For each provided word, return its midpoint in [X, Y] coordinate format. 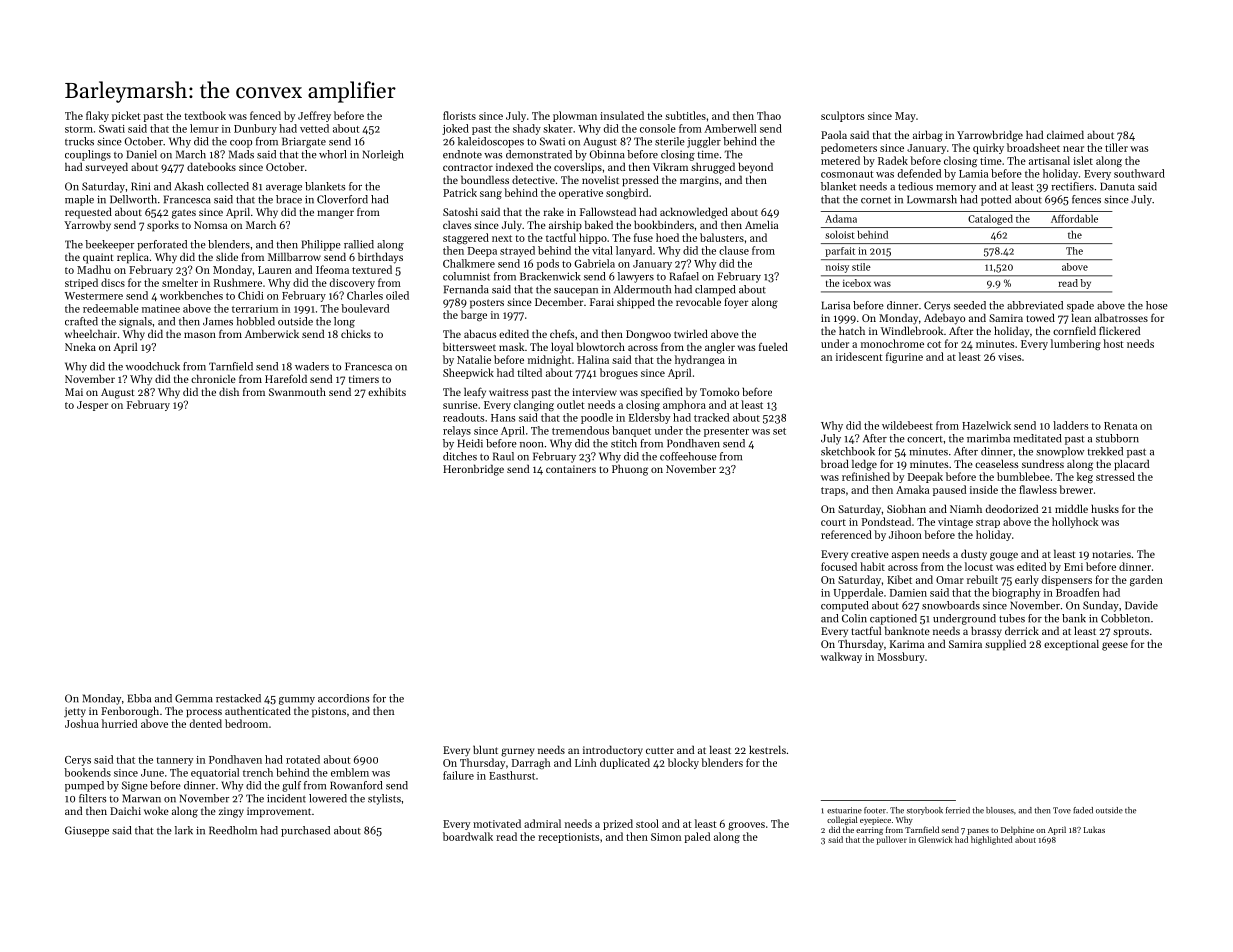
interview [594, 392]
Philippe [321, 245]
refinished [866, 476]
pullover [892, 840]
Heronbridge [473, 470]
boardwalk [468, 836]
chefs [562, 333]
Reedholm [233, 830]
